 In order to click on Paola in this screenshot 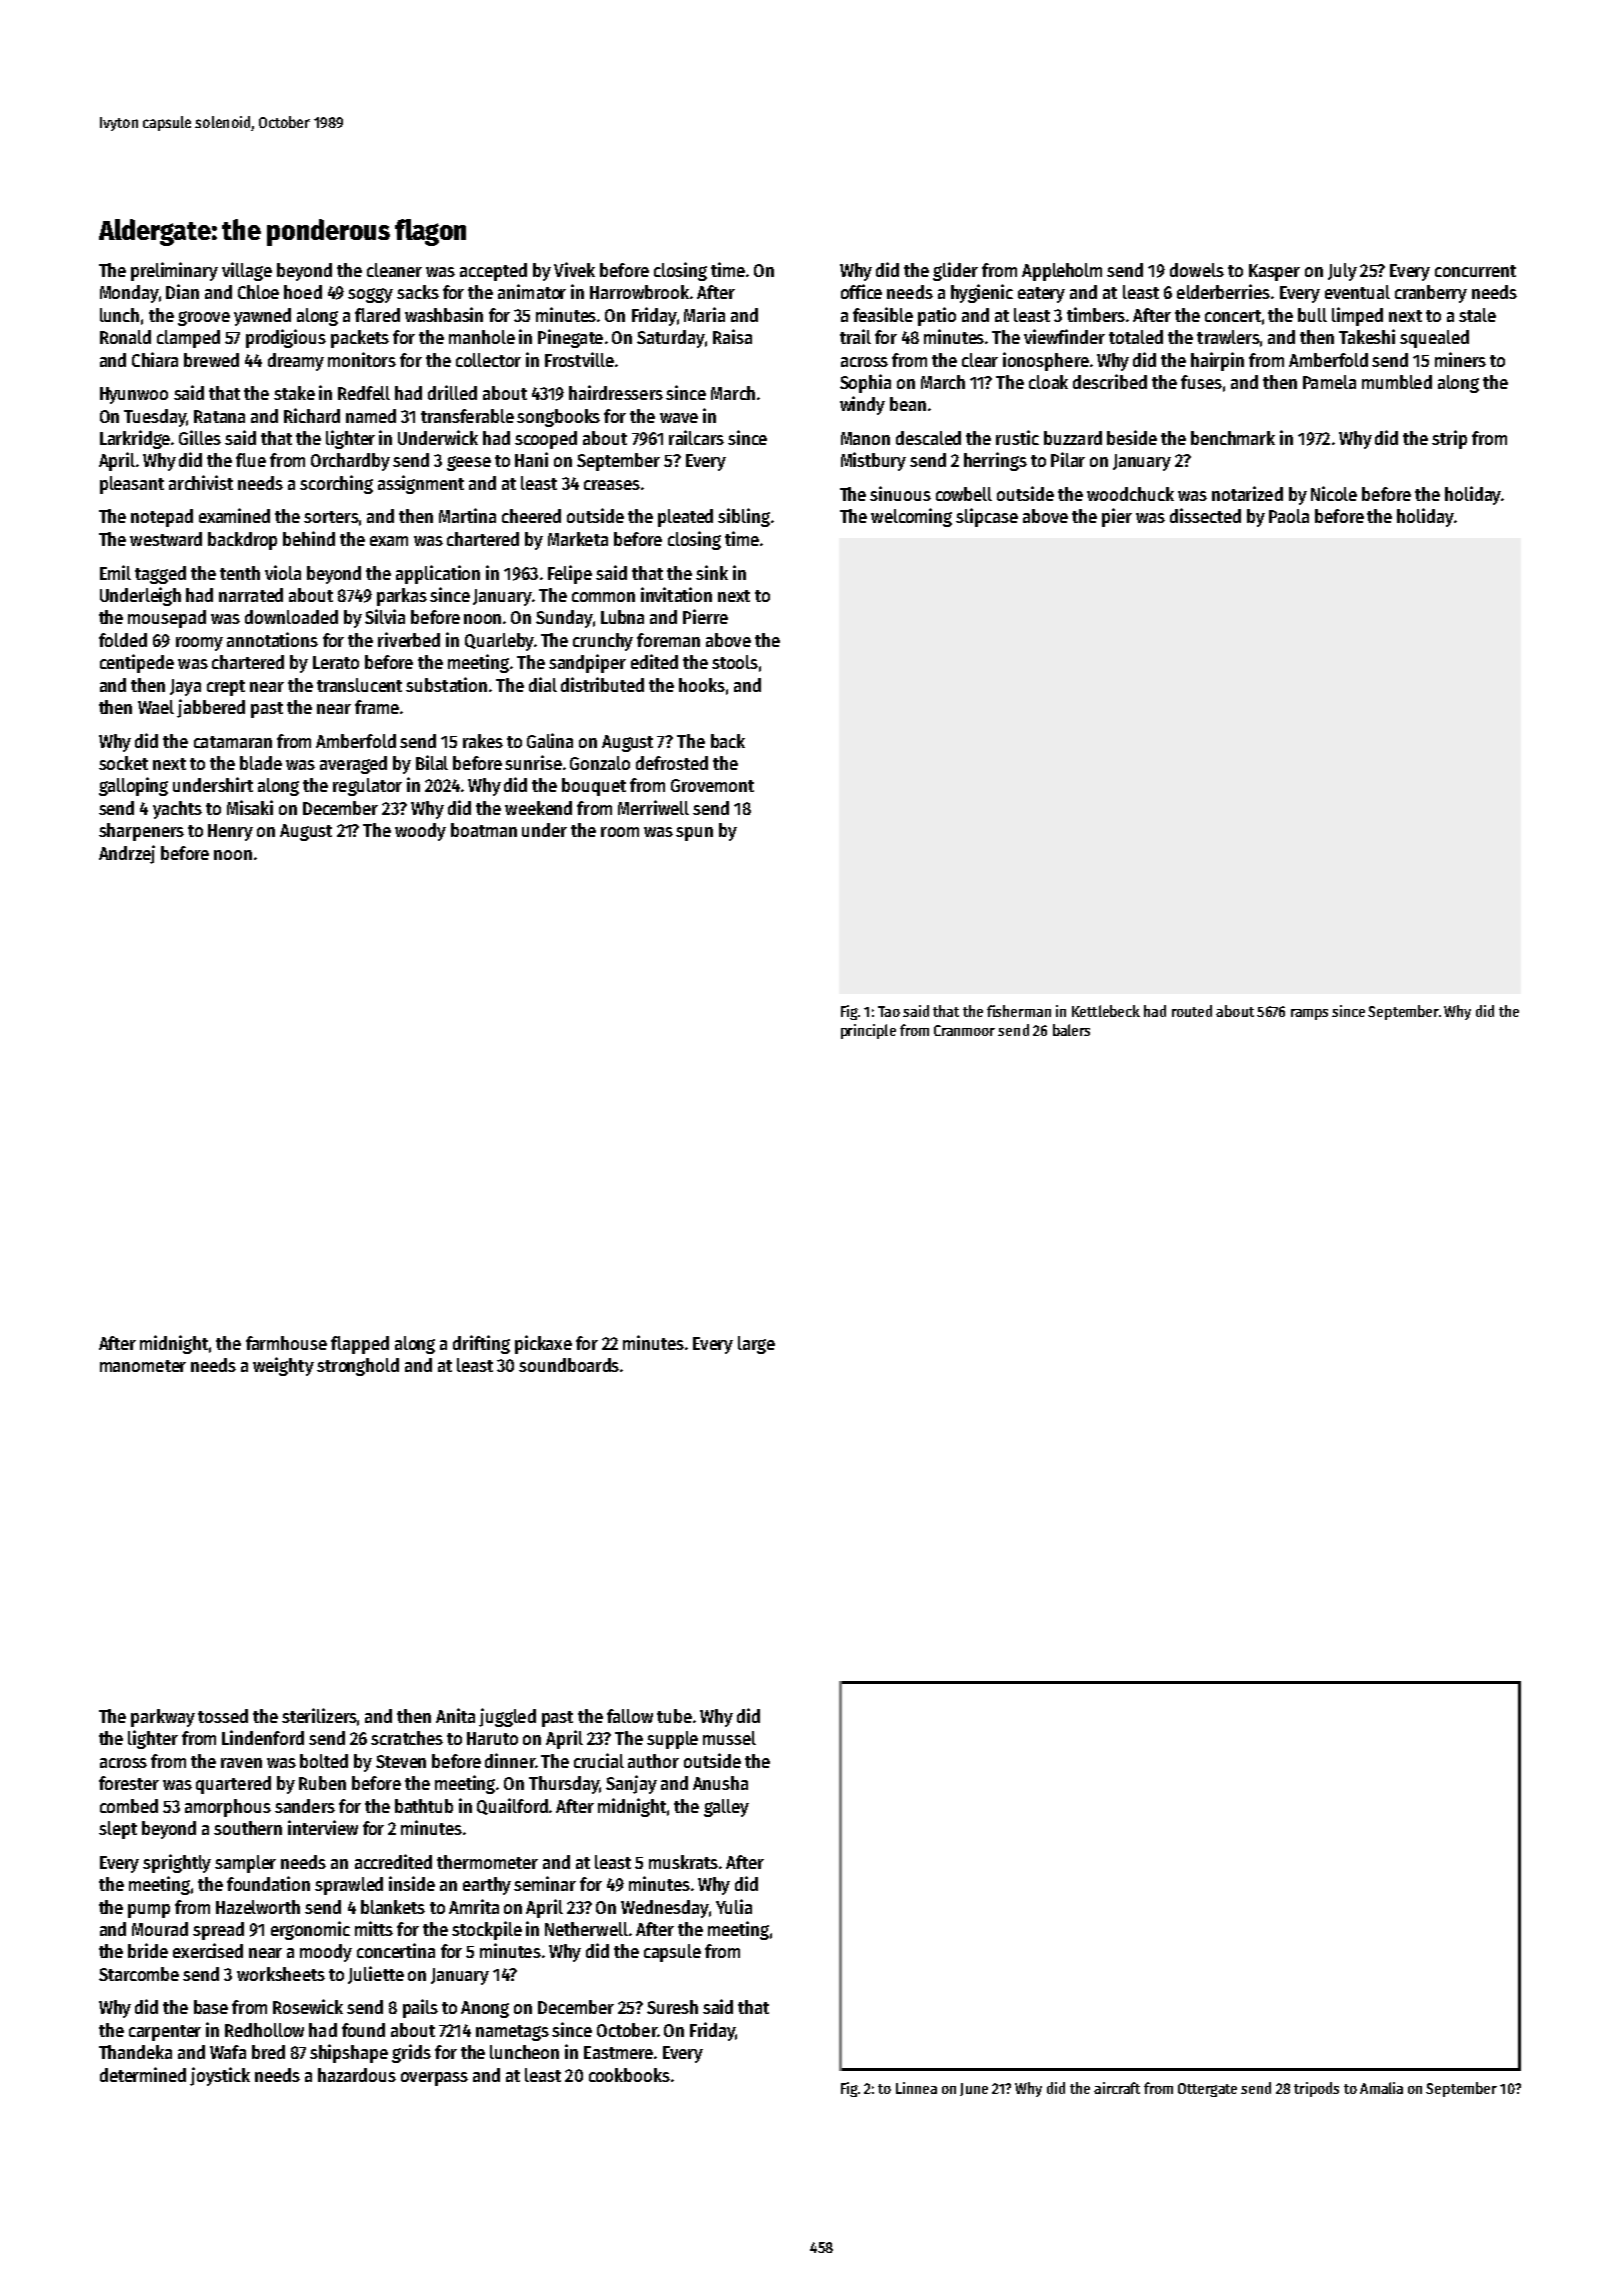, I will do `click(1289, 516)`.
